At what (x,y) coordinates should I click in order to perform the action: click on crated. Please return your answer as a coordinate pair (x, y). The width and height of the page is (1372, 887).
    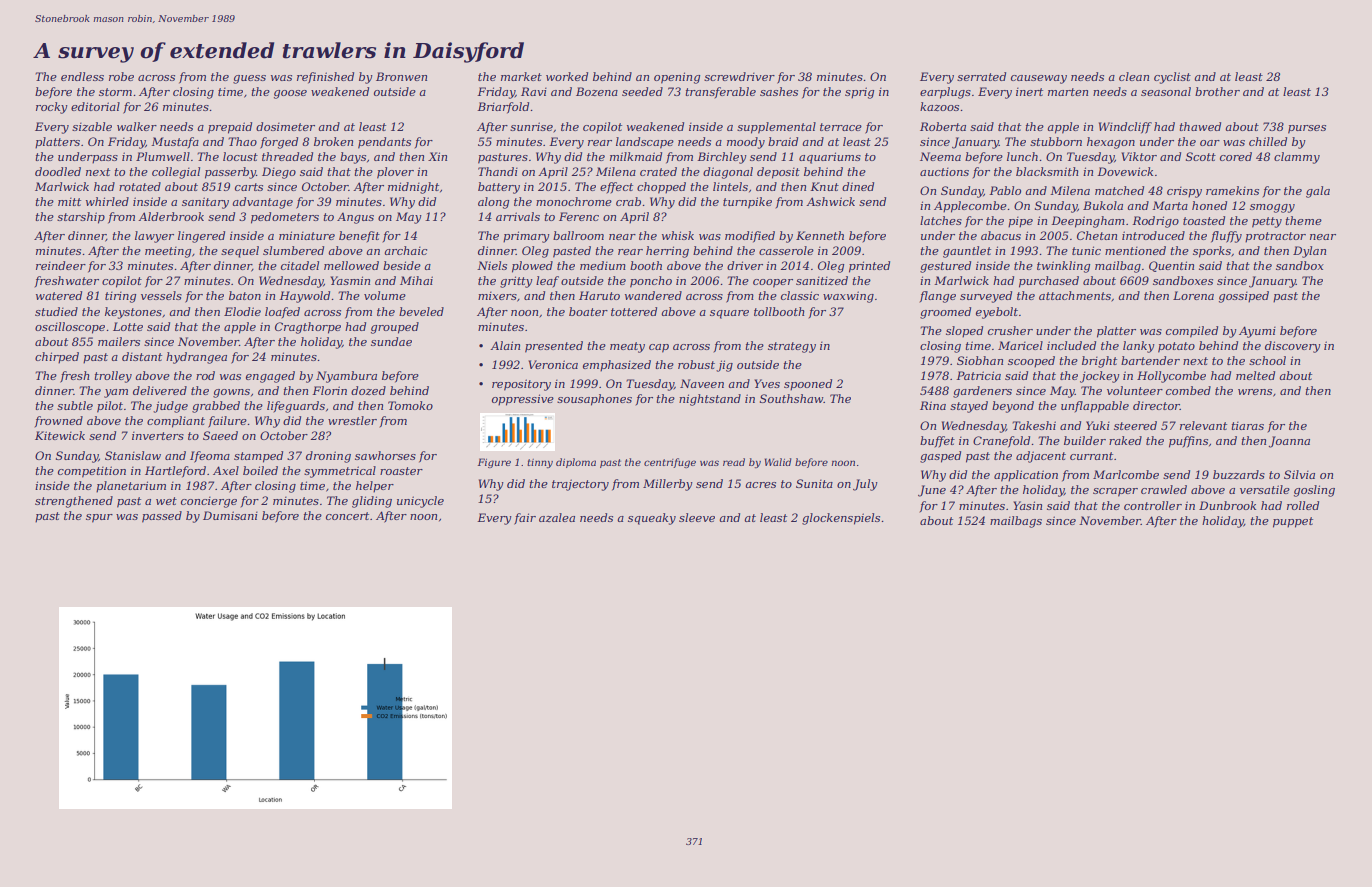
    Looking at the image, I should click on (658, 171).
